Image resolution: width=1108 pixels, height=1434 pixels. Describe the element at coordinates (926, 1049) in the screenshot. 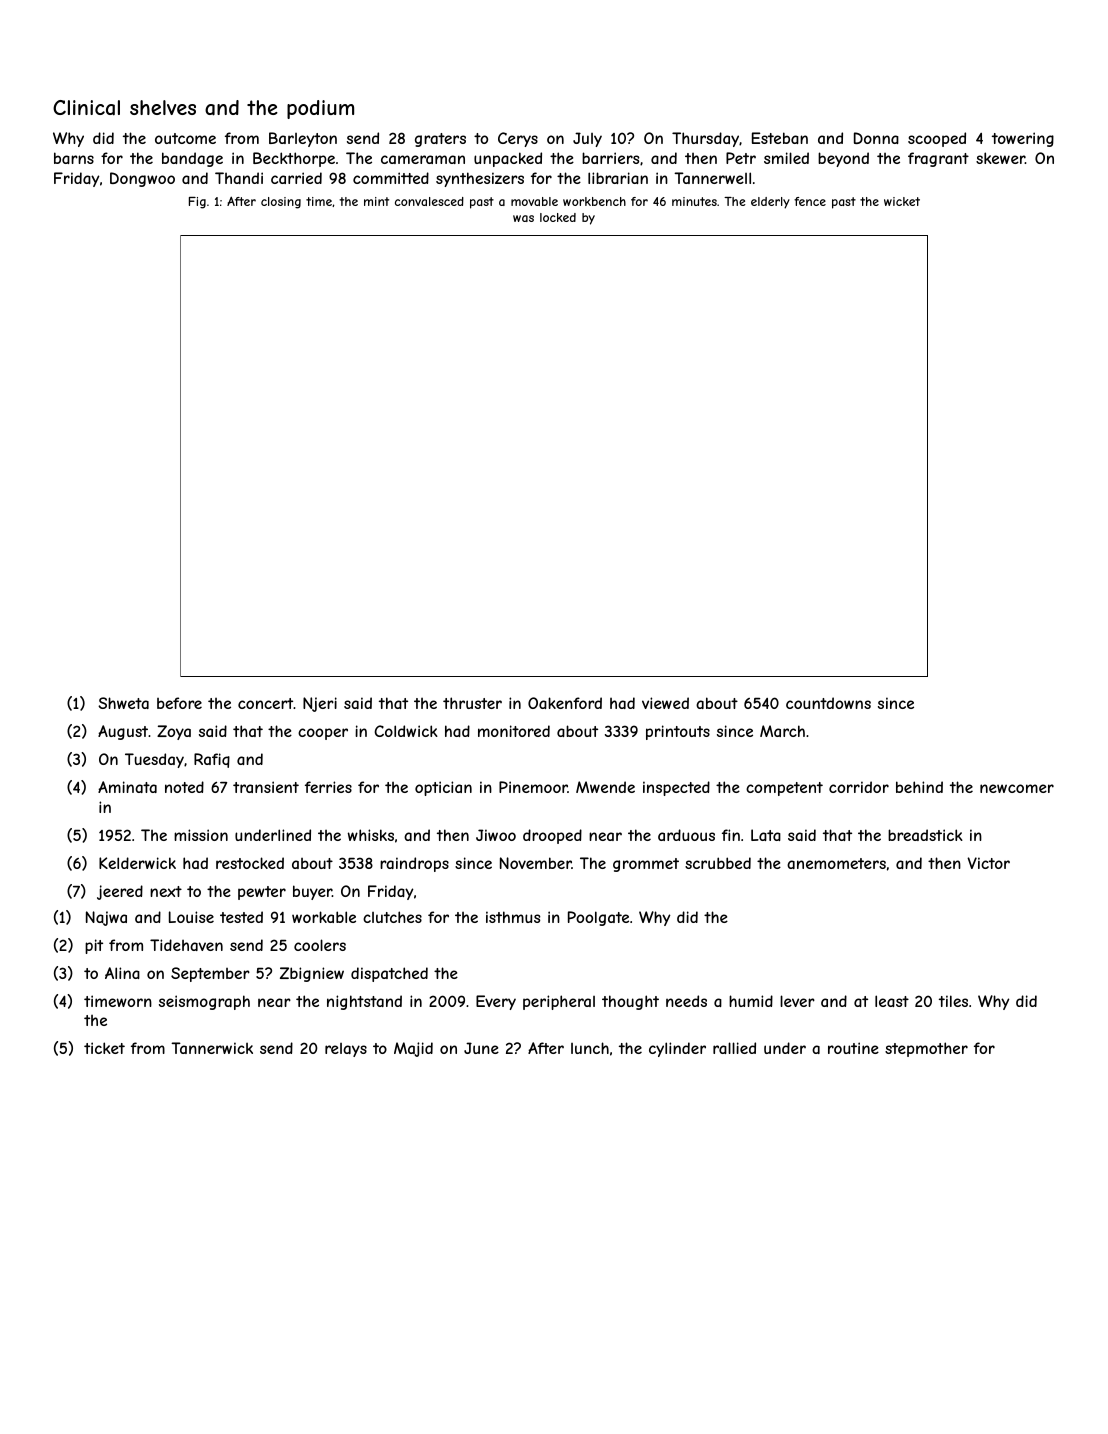

I see `stepmother` at that location.
